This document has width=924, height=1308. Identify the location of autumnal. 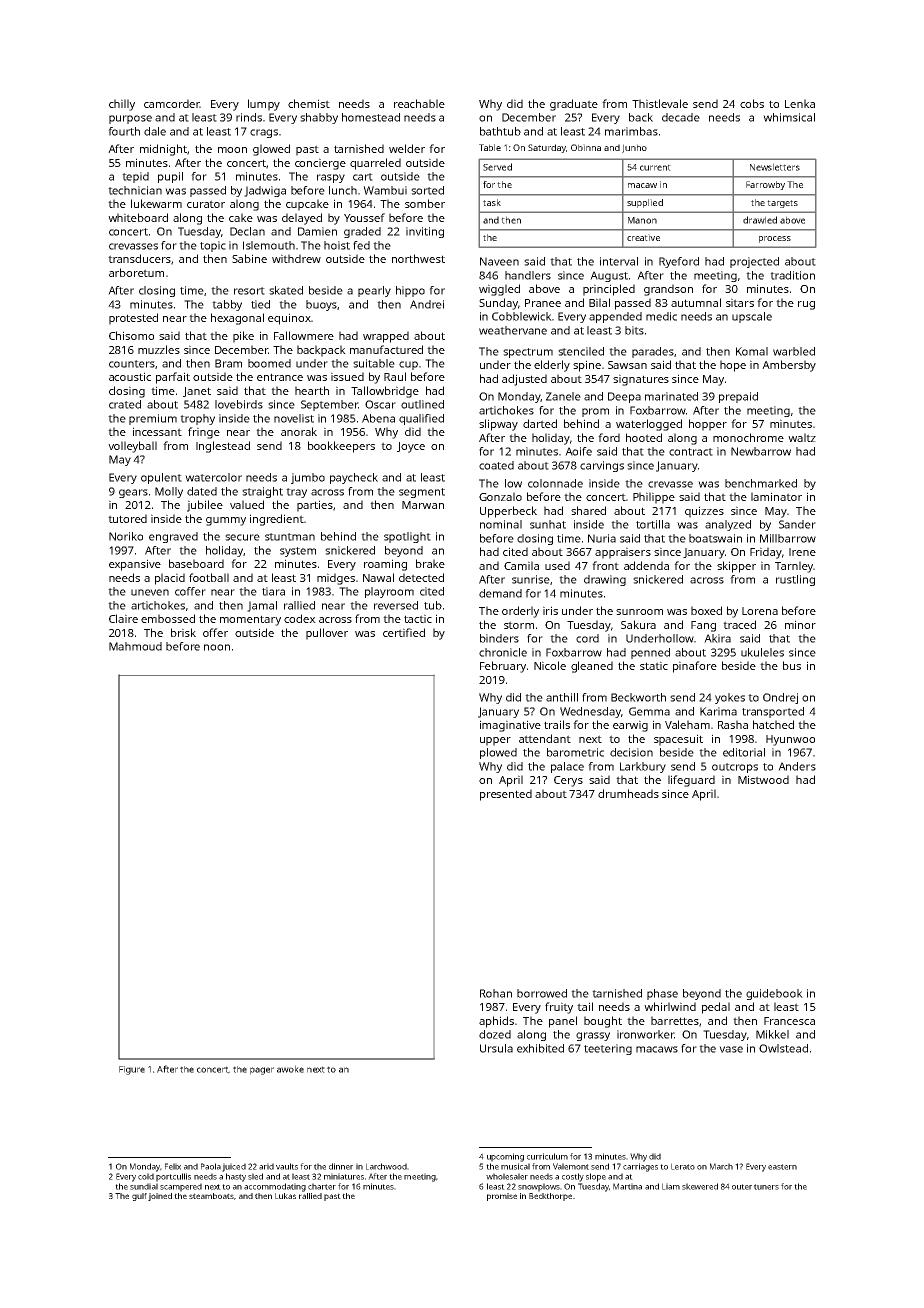
(696, 302).
